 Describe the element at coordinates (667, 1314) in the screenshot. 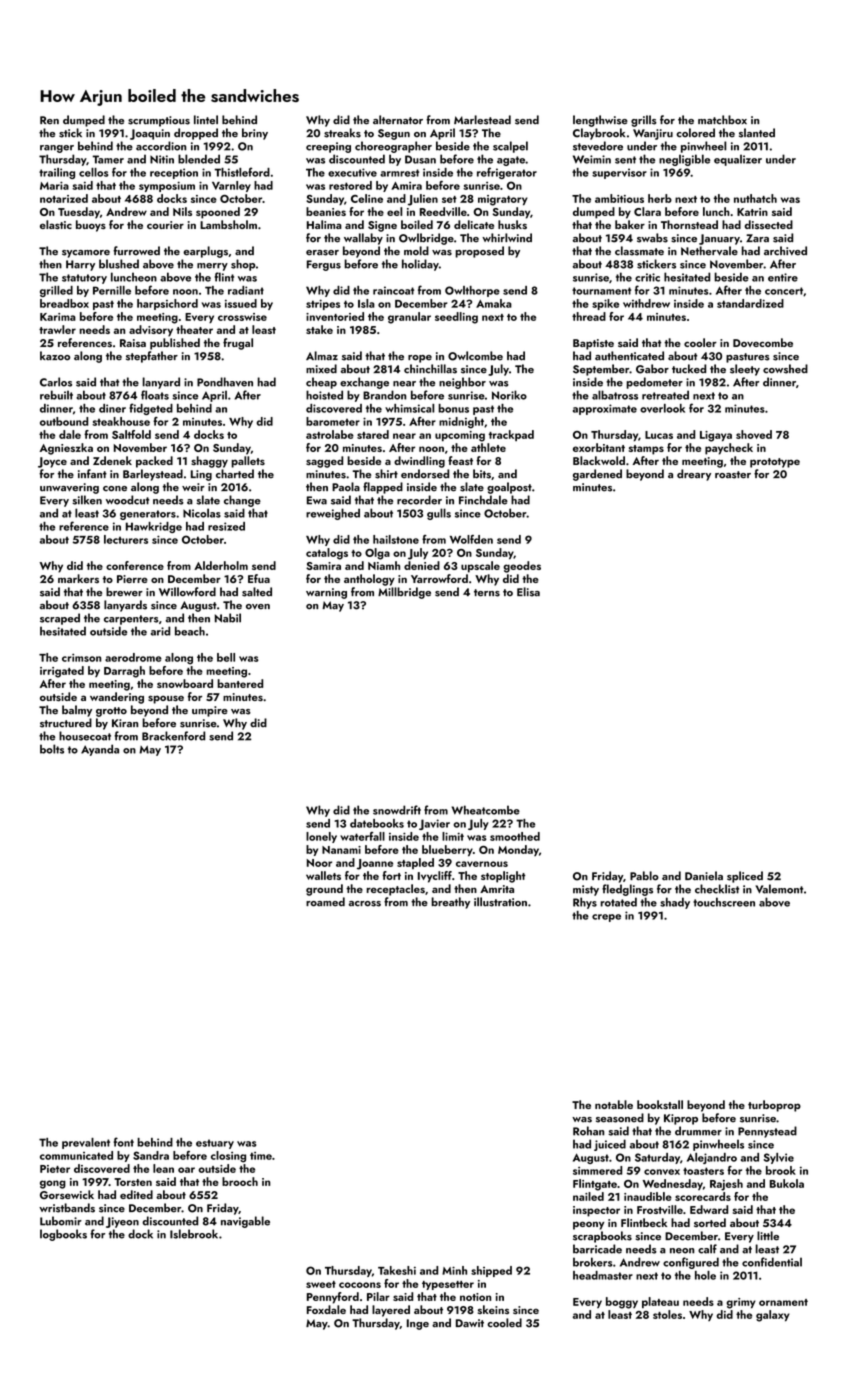

I see `stoles` at that location.
